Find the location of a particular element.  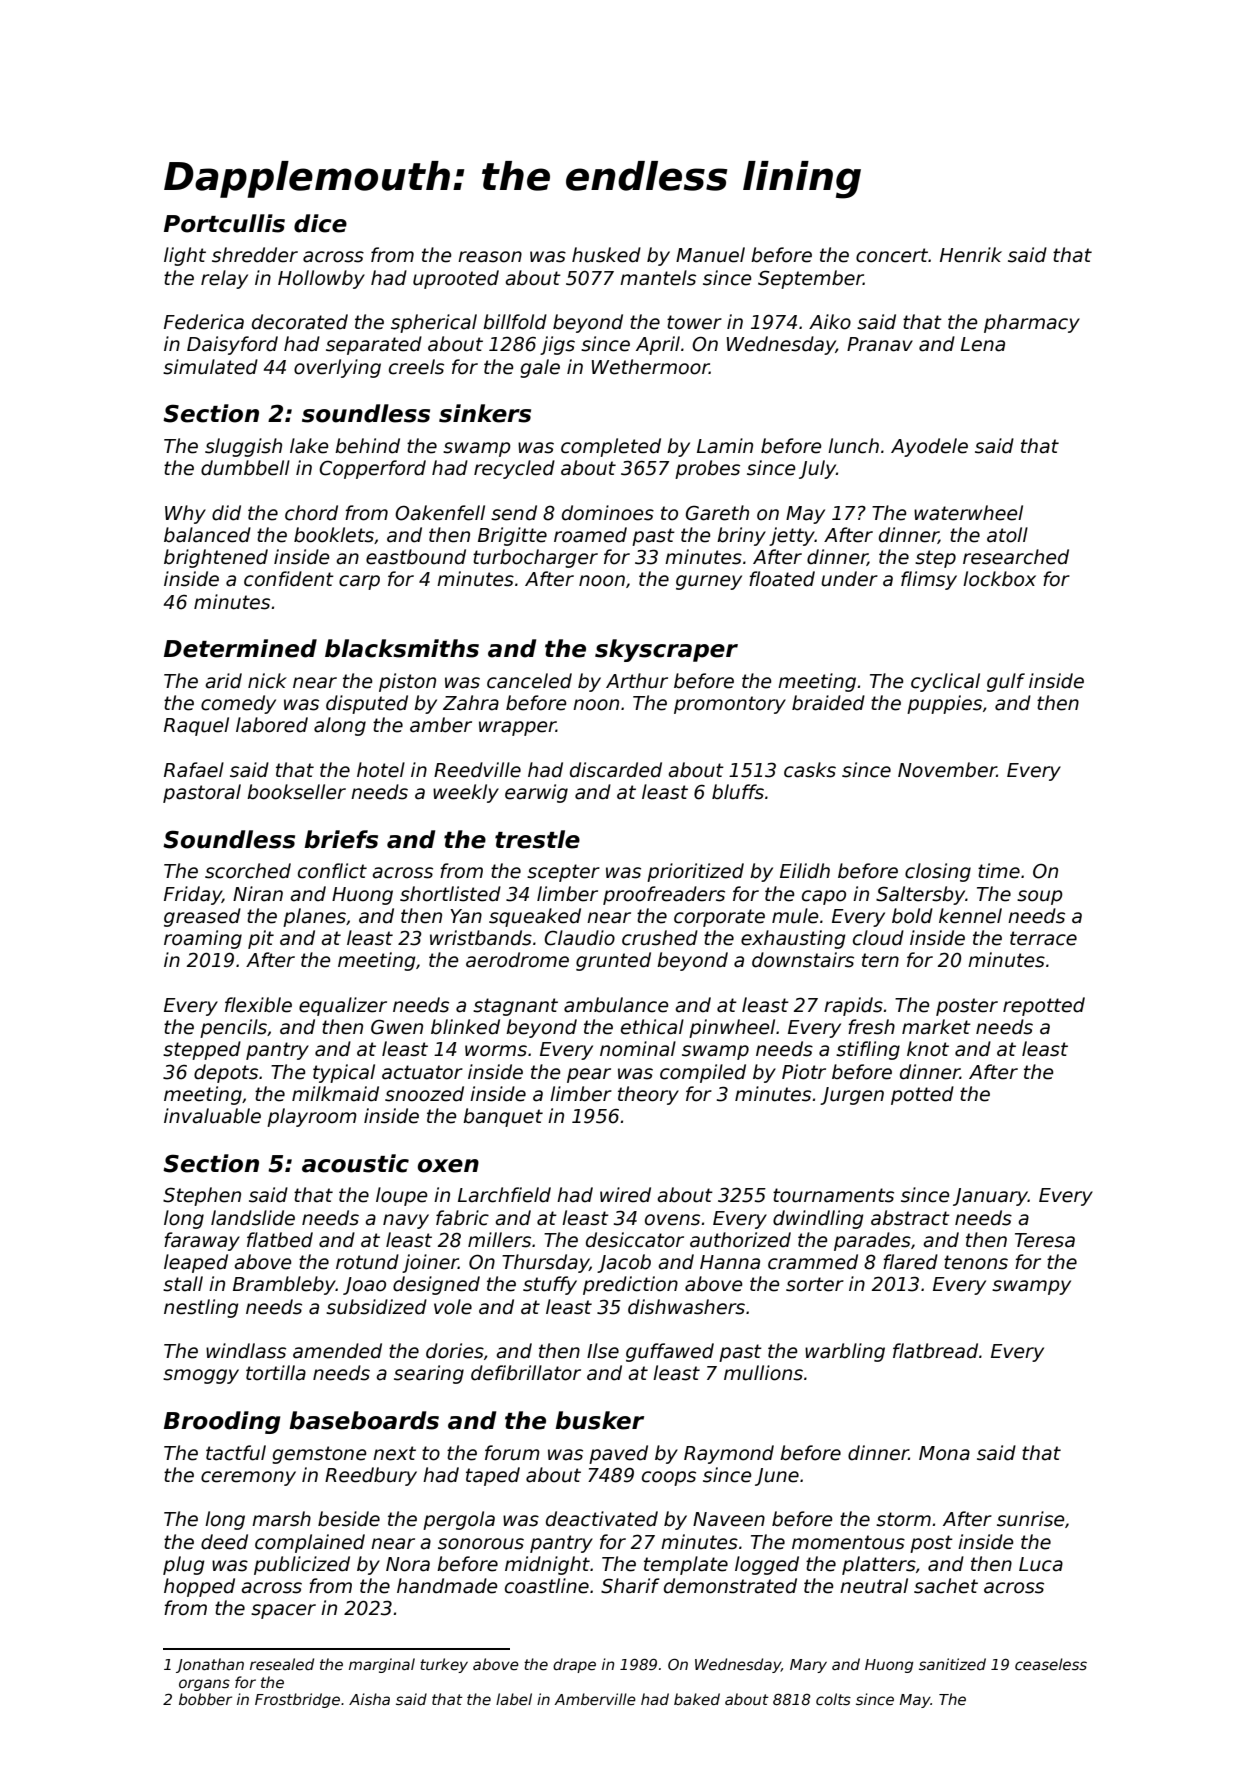

brightened is located at coordinates (216, 558).
